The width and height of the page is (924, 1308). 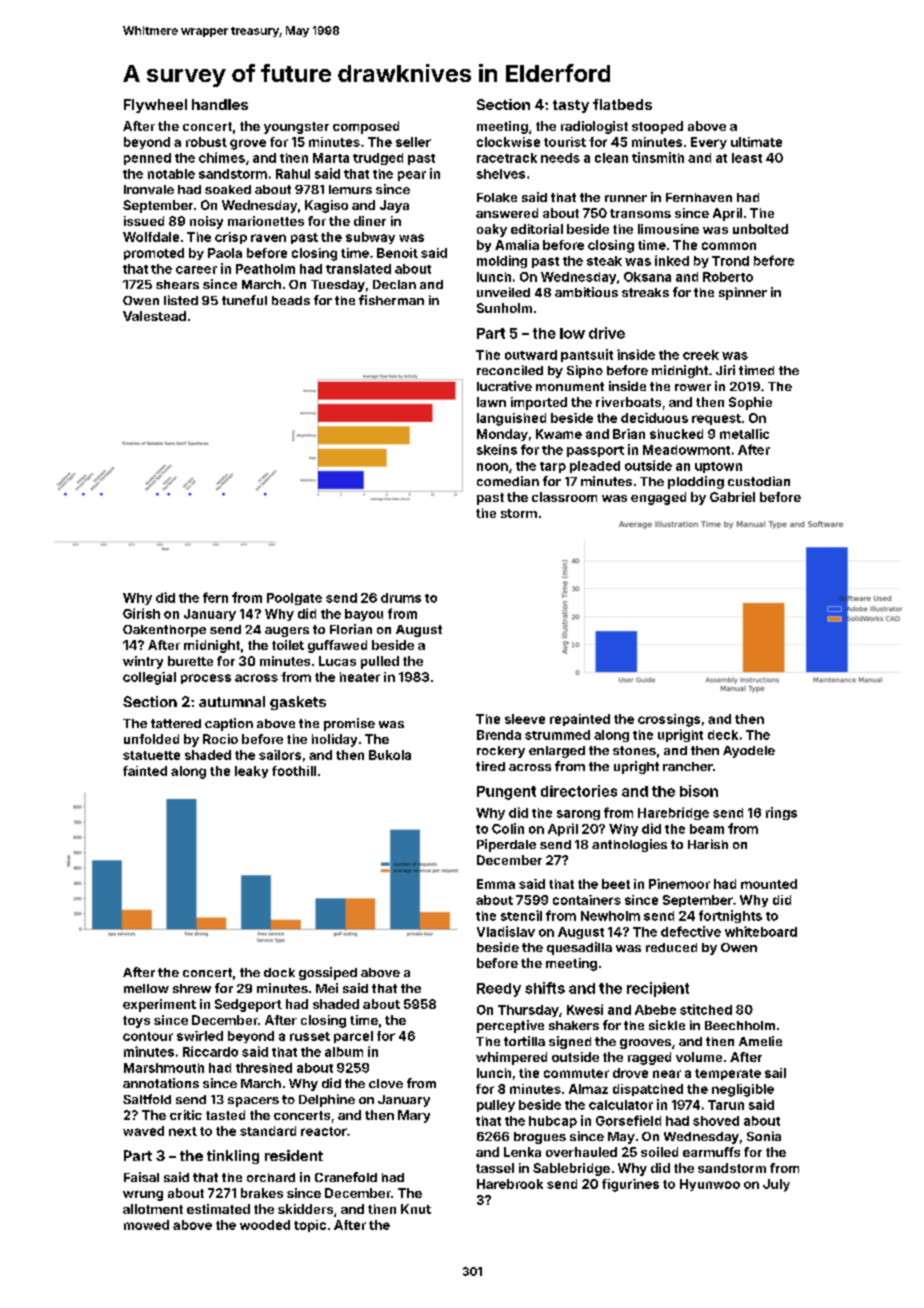 I want to click on topic, so click(x=310, y=1226).
